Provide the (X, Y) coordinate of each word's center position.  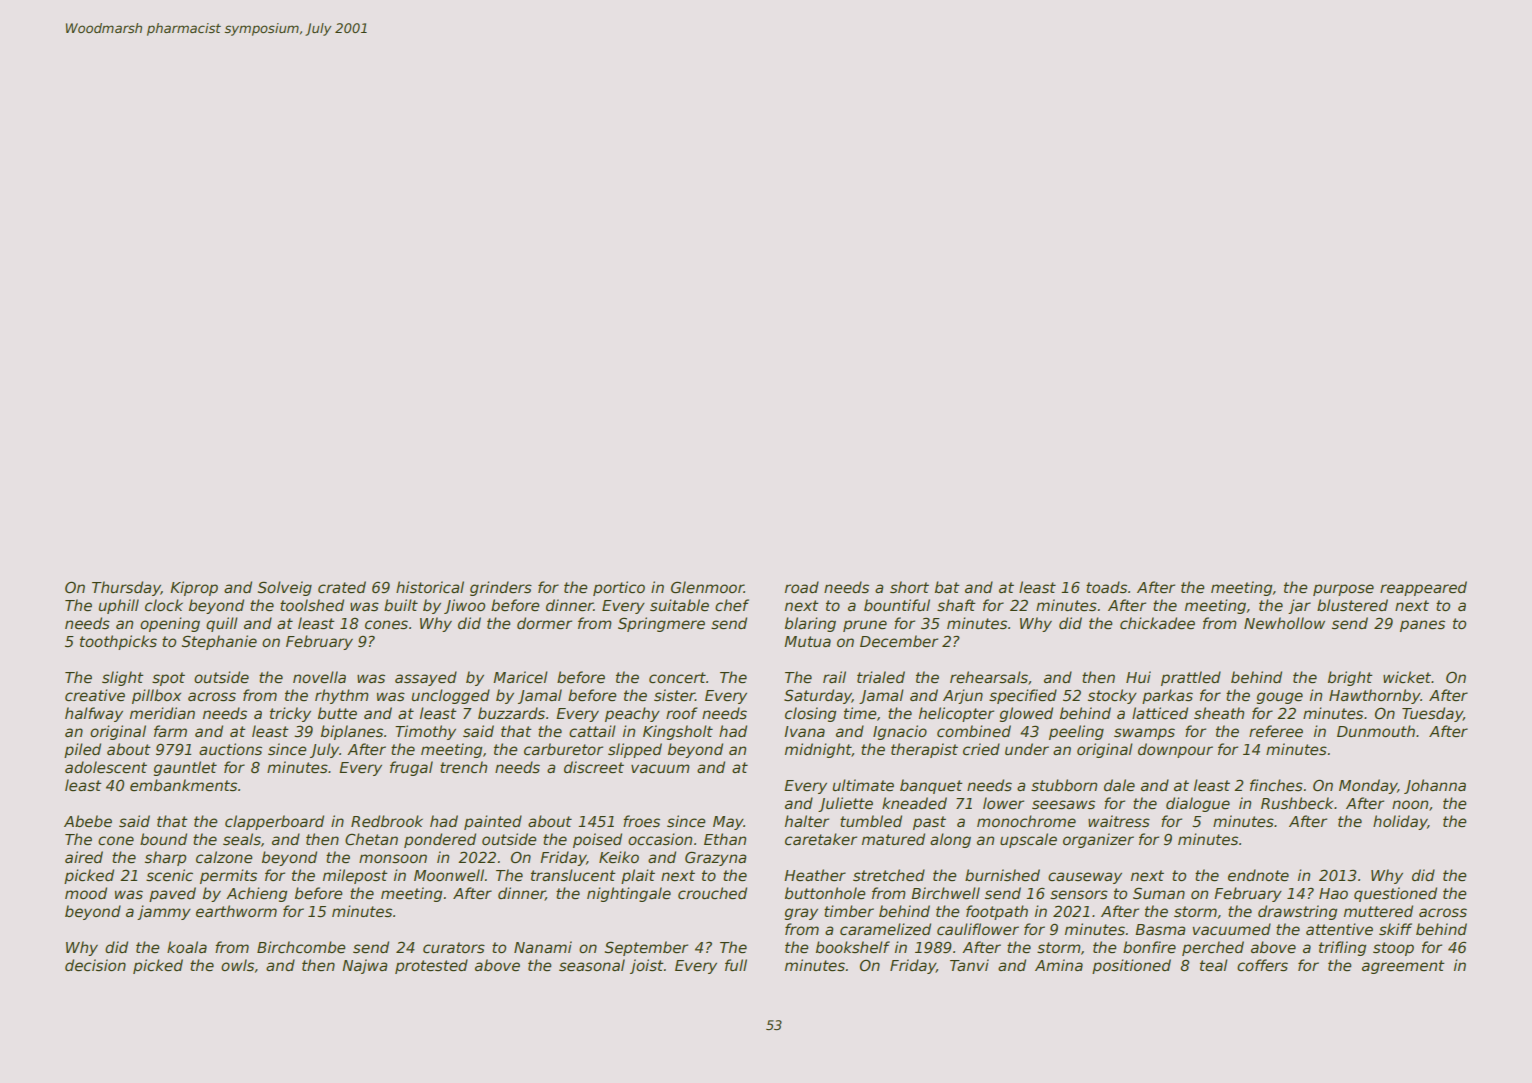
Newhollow (1284, 623)
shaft (956, 605)
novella (319, 677)
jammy (164, 912)
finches (1276, 785)
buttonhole (825, 893)
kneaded (914, 803)
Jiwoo (464, 606)
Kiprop (194, 588)
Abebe (88, 821)
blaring (810, 624)
